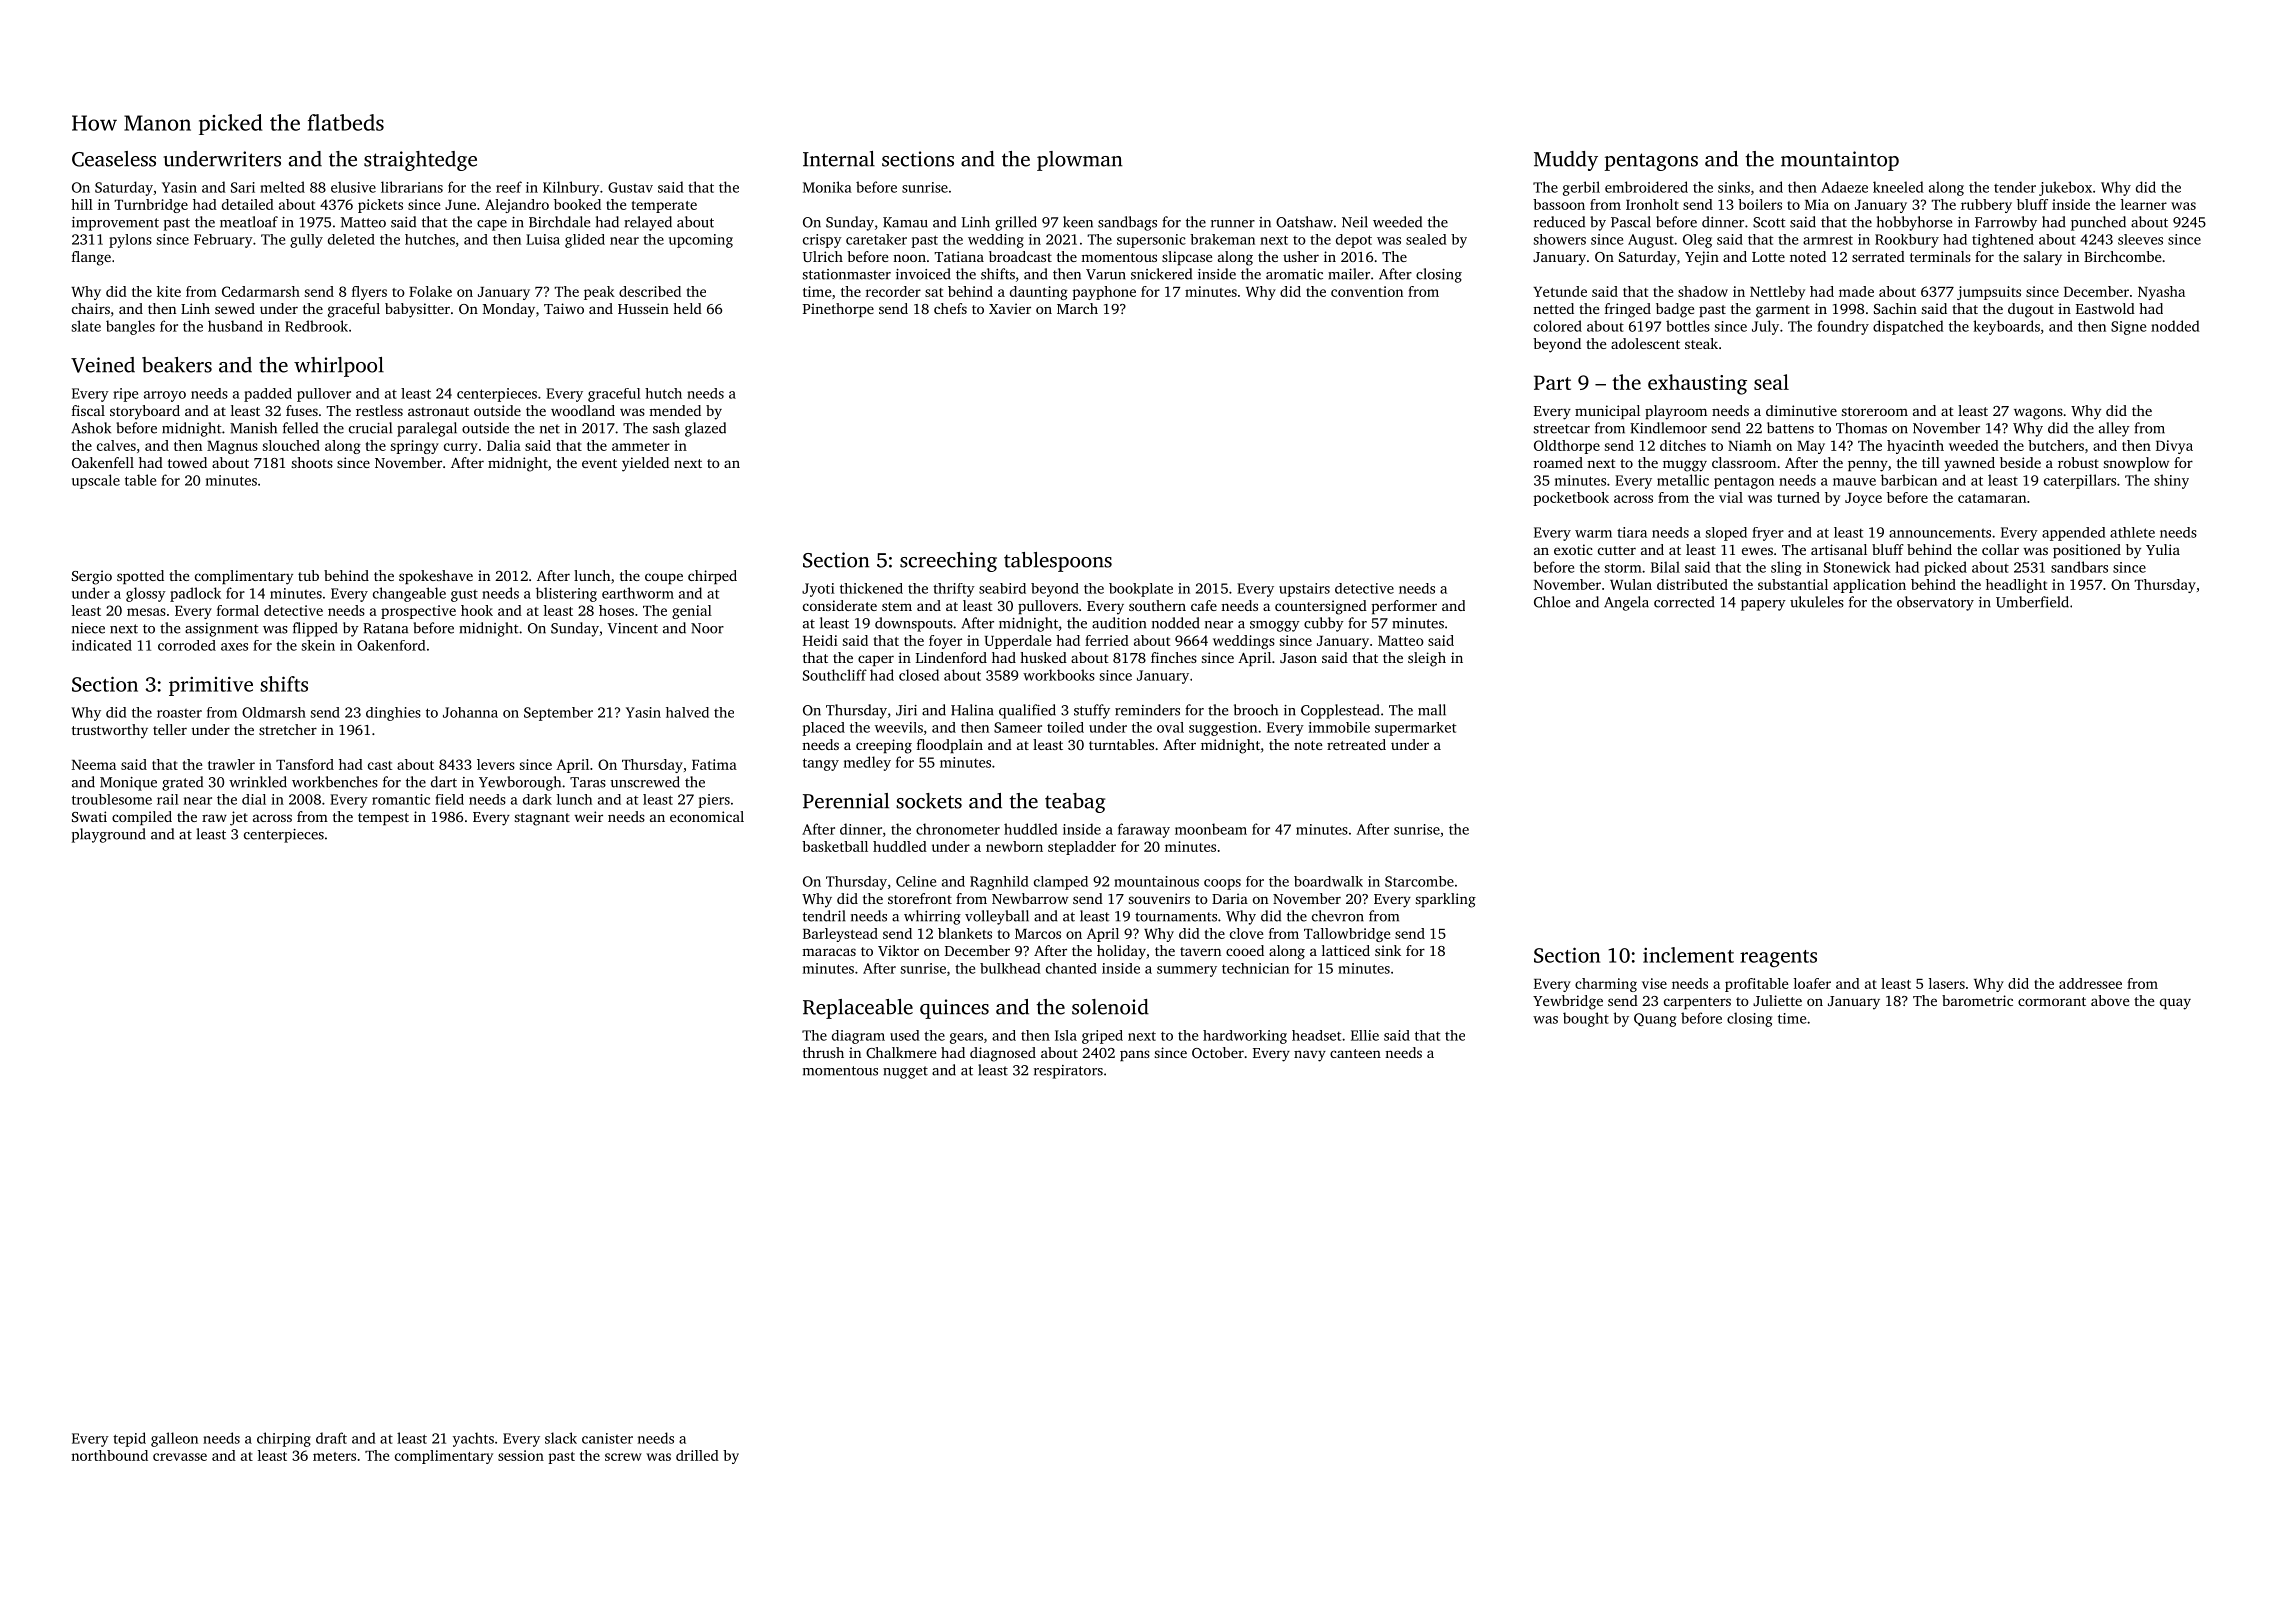 The image size is (2282, 1614). What do you see at coordinates (1223, 729) in the document?
I see `suggestion` at bounding box center [1223, 729].
